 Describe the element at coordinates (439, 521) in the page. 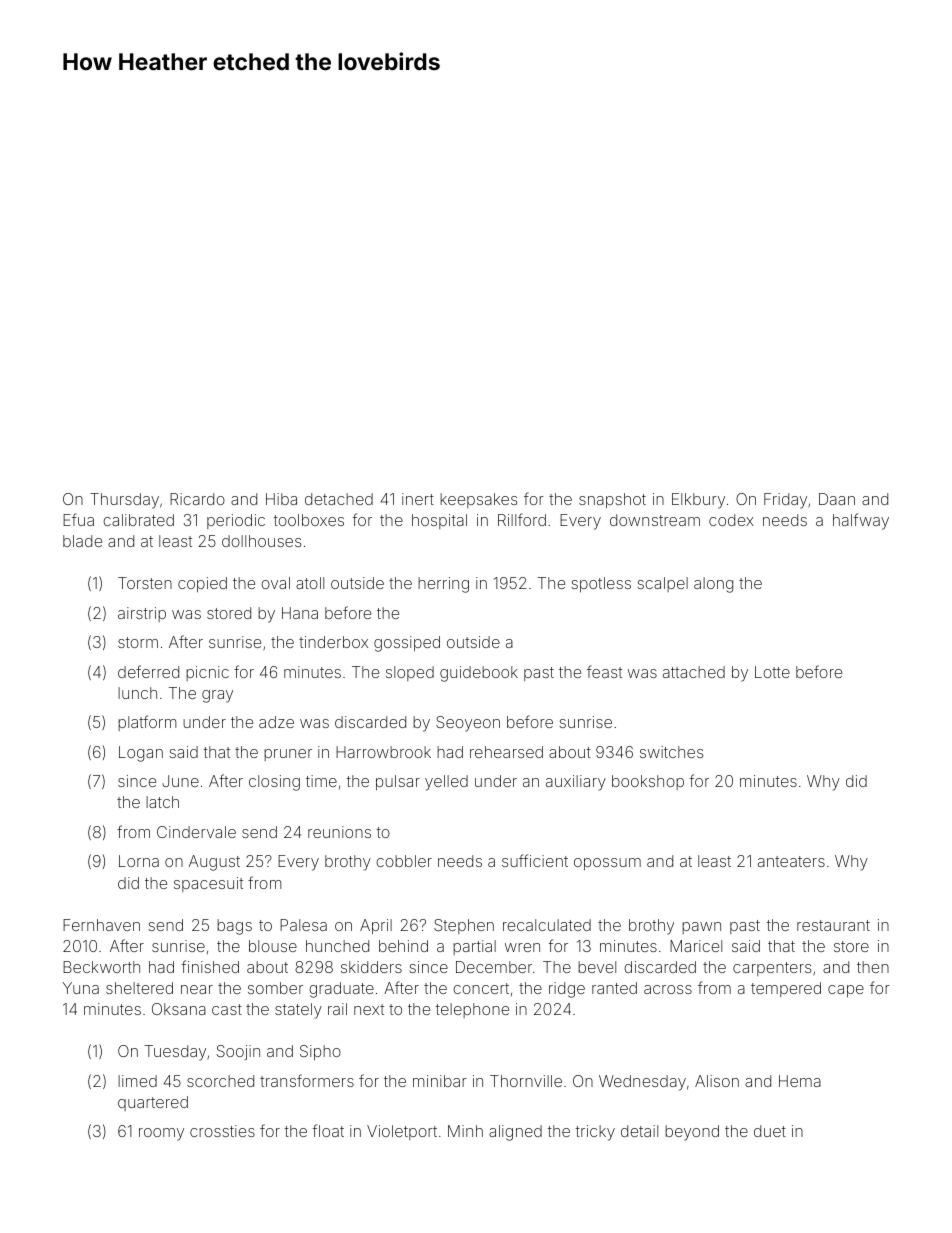

I see `hospital` at that location.
